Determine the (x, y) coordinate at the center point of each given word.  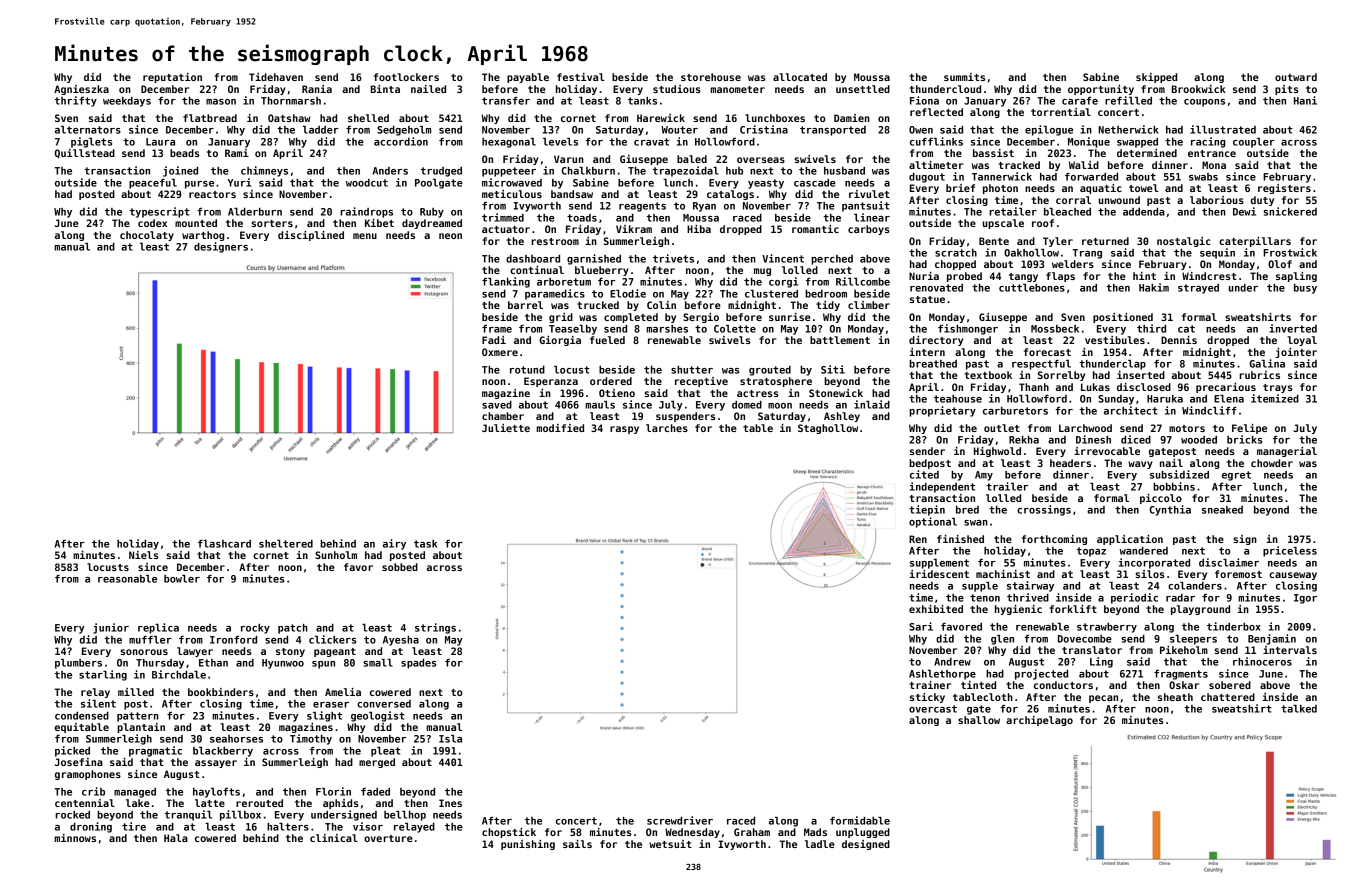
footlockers (406, 77)
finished (960, 539)
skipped (1156, 78)
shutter (692, 370)
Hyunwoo (283, 664)
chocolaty (147, 236)
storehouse (711, 77)
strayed (1198, 289)
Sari (921, 626)
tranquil (188, 815)
